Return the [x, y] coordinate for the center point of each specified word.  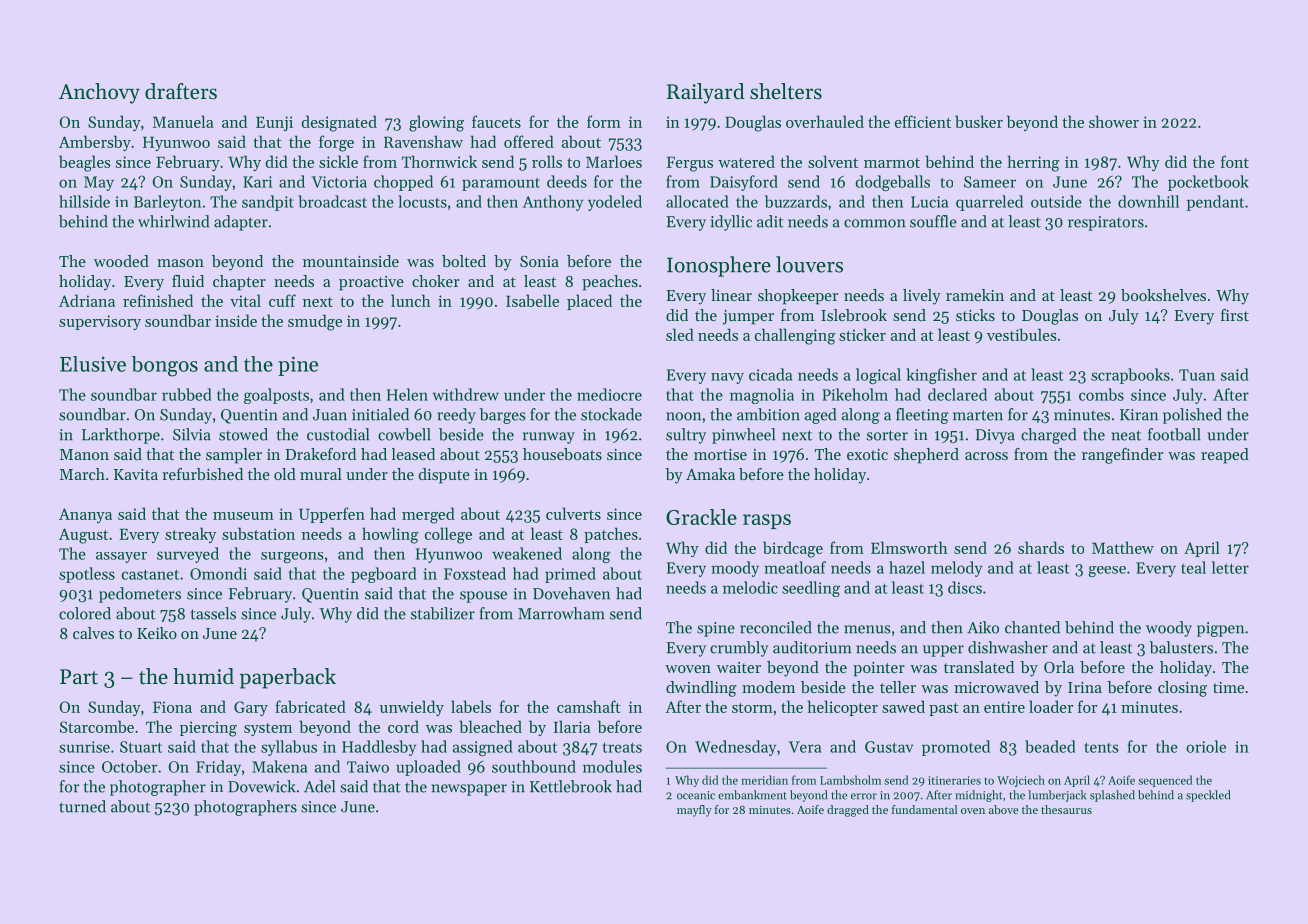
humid [203, 676]
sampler [234, 456]
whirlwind [173, 221]
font [1235, 161]
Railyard [706, 93]
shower [1114, 121]
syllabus [289, 748]
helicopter [843, 708]
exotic [867, 454]
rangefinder [1122, 456]
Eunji [274, 123]
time [1228, 687]
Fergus [689, 164]
